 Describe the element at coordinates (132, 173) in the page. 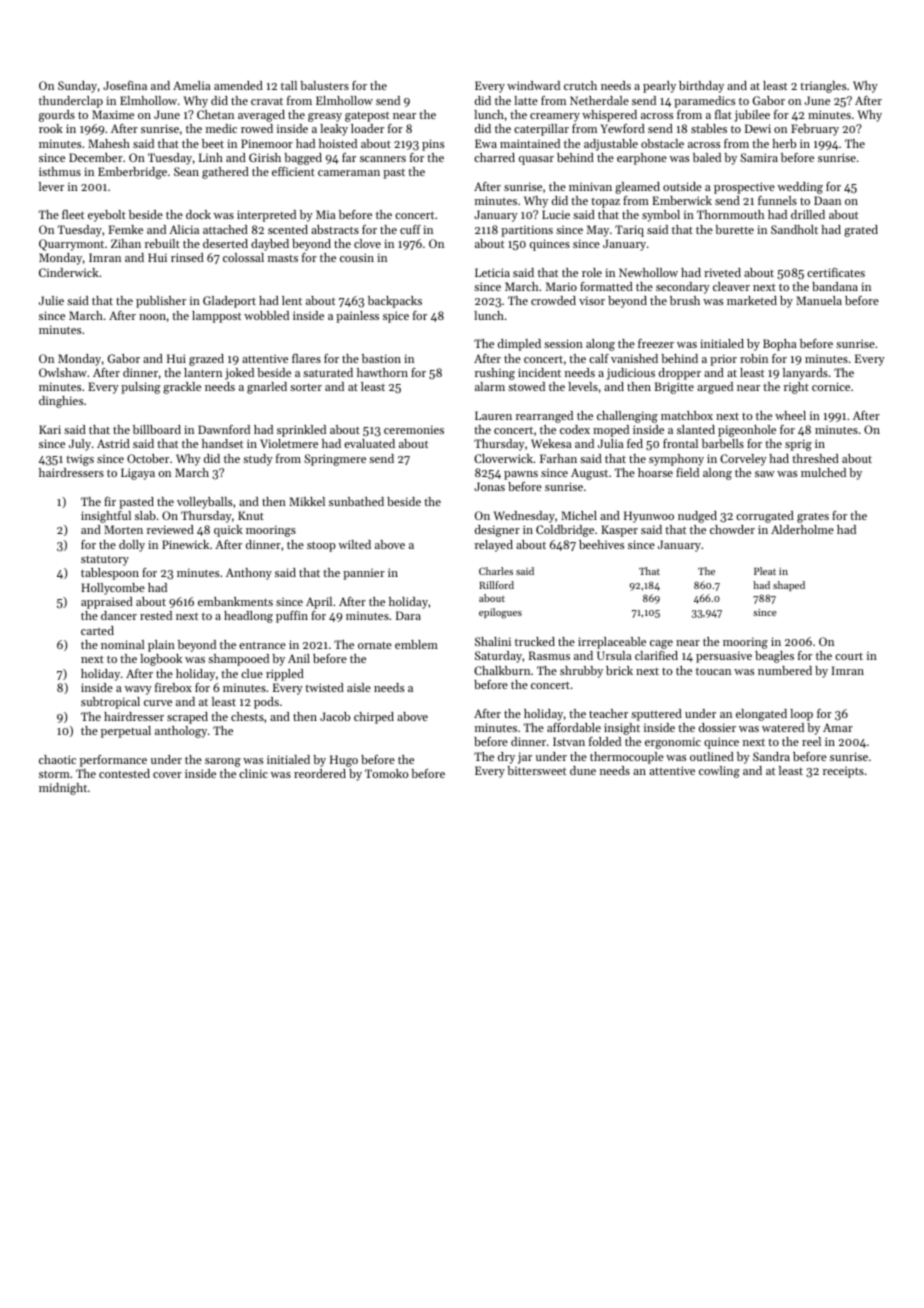

I see `Emberbridge` at that location.
